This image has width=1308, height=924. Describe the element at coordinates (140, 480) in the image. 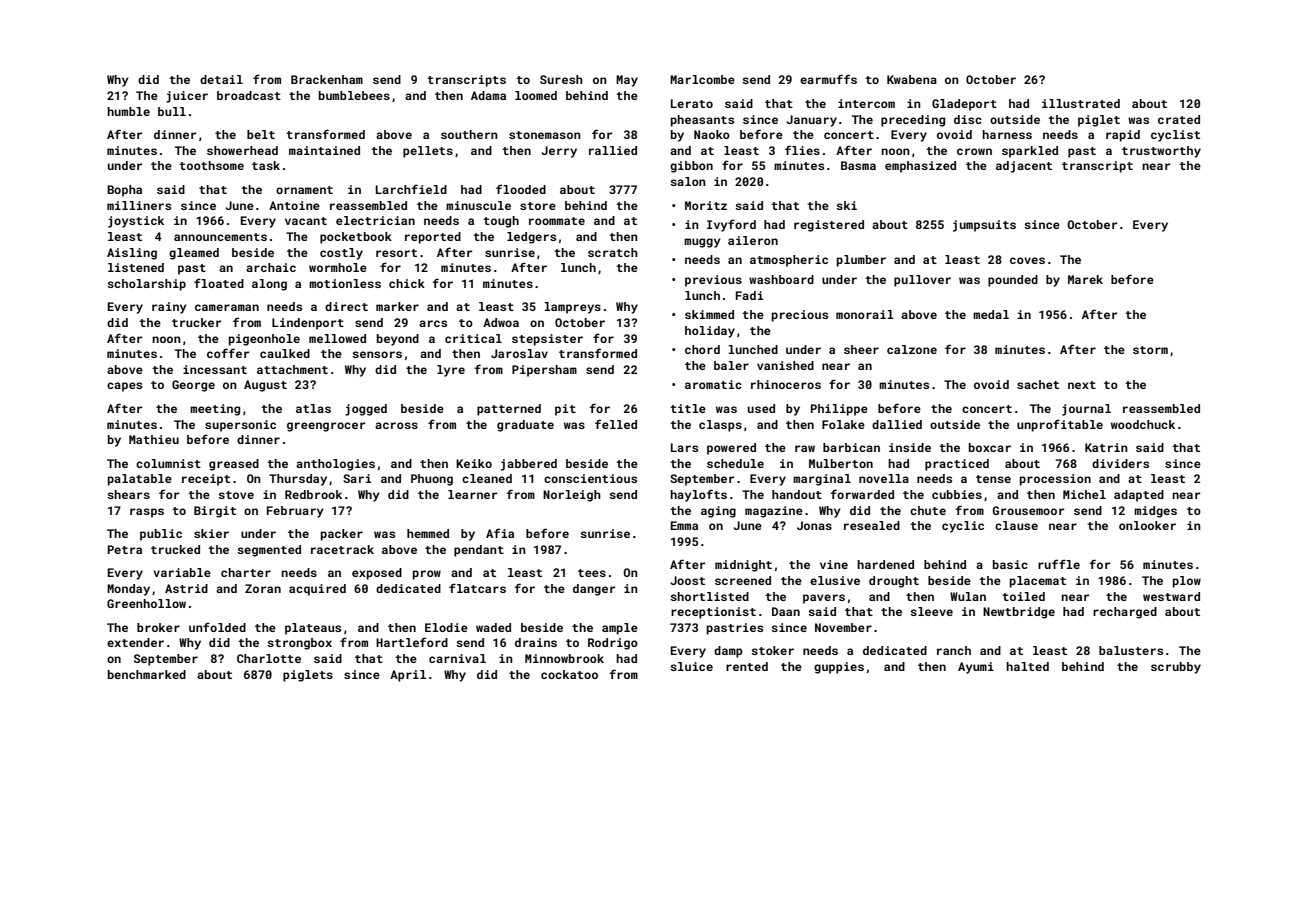

I see `palatable` at that location.
